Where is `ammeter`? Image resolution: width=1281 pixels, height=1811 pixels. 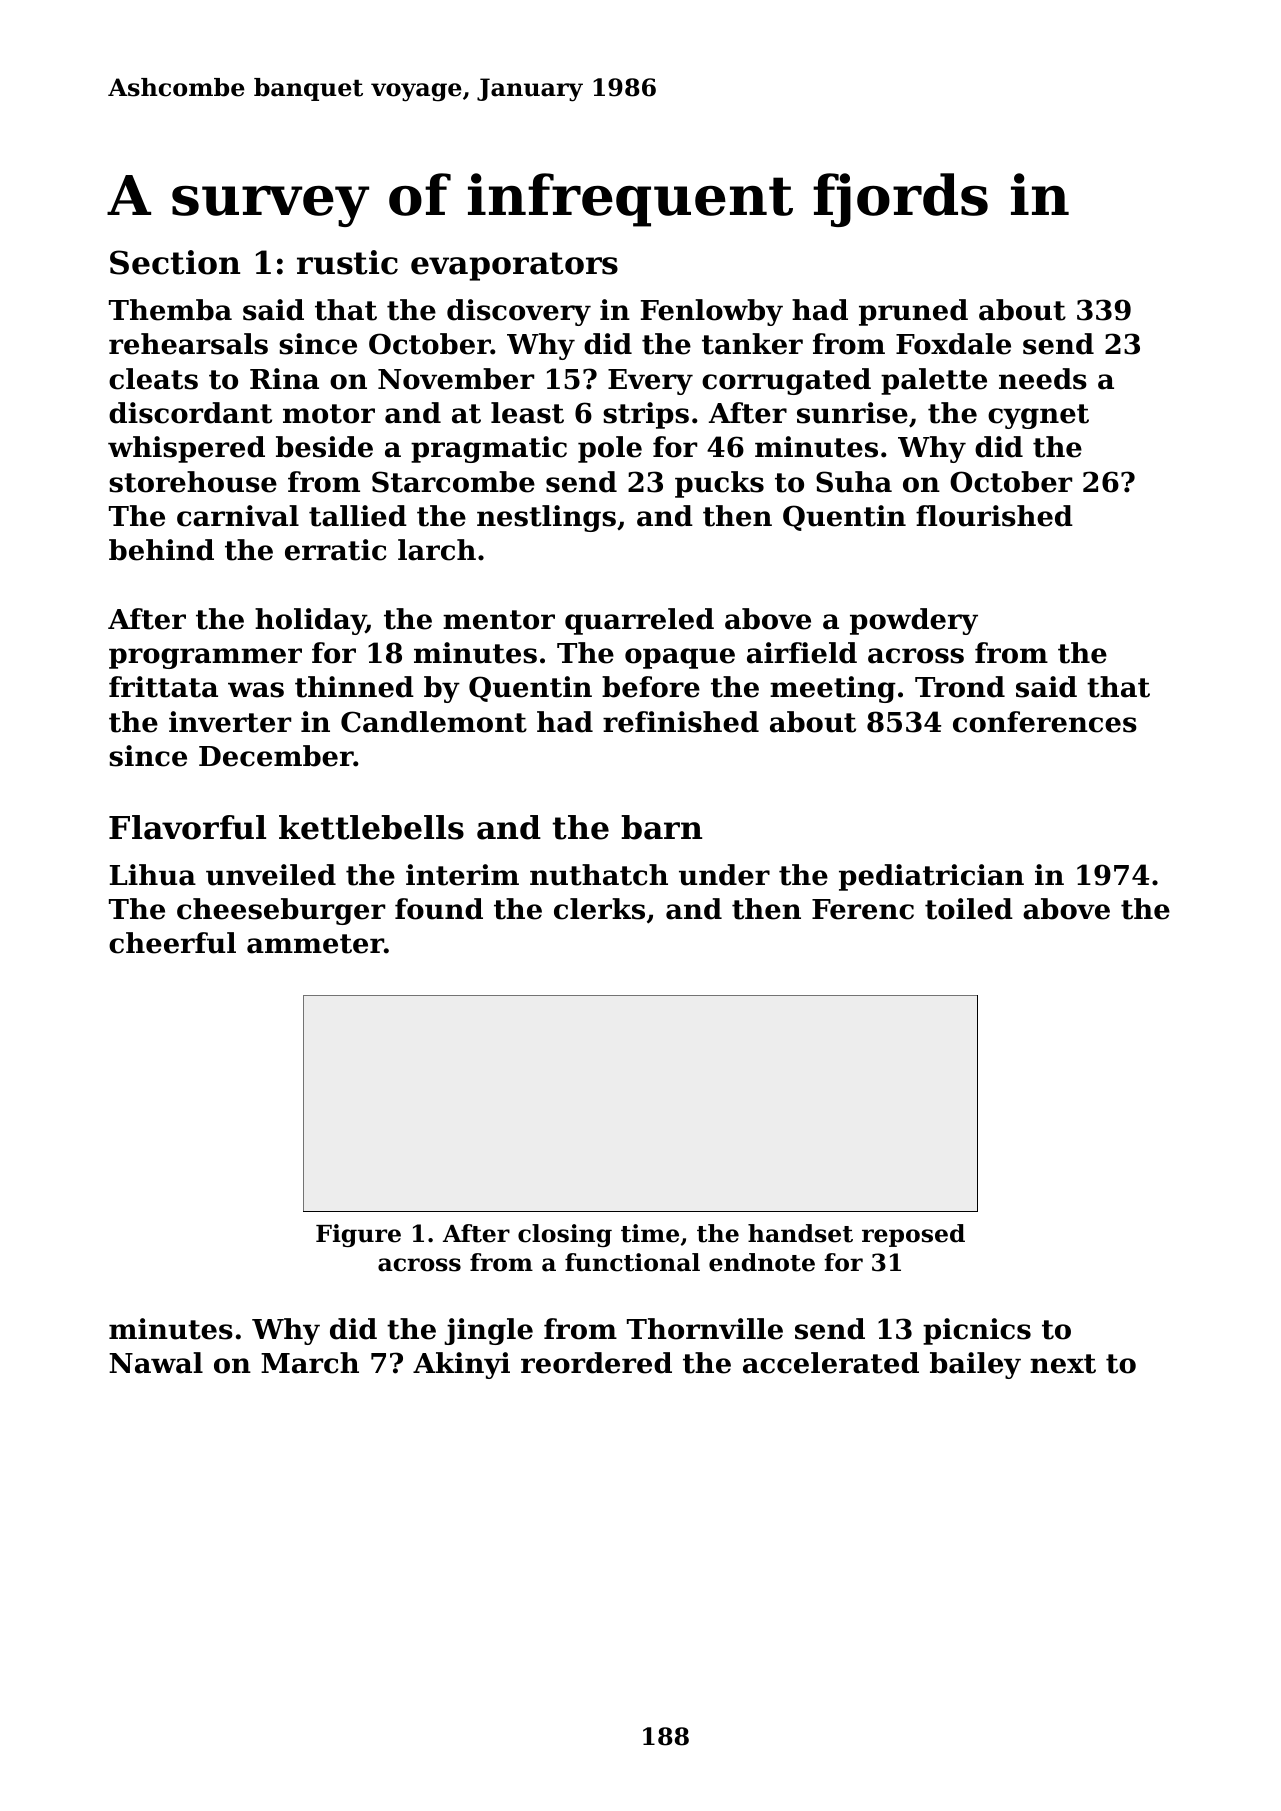 ammeter is located at coordinates (315, 944).
